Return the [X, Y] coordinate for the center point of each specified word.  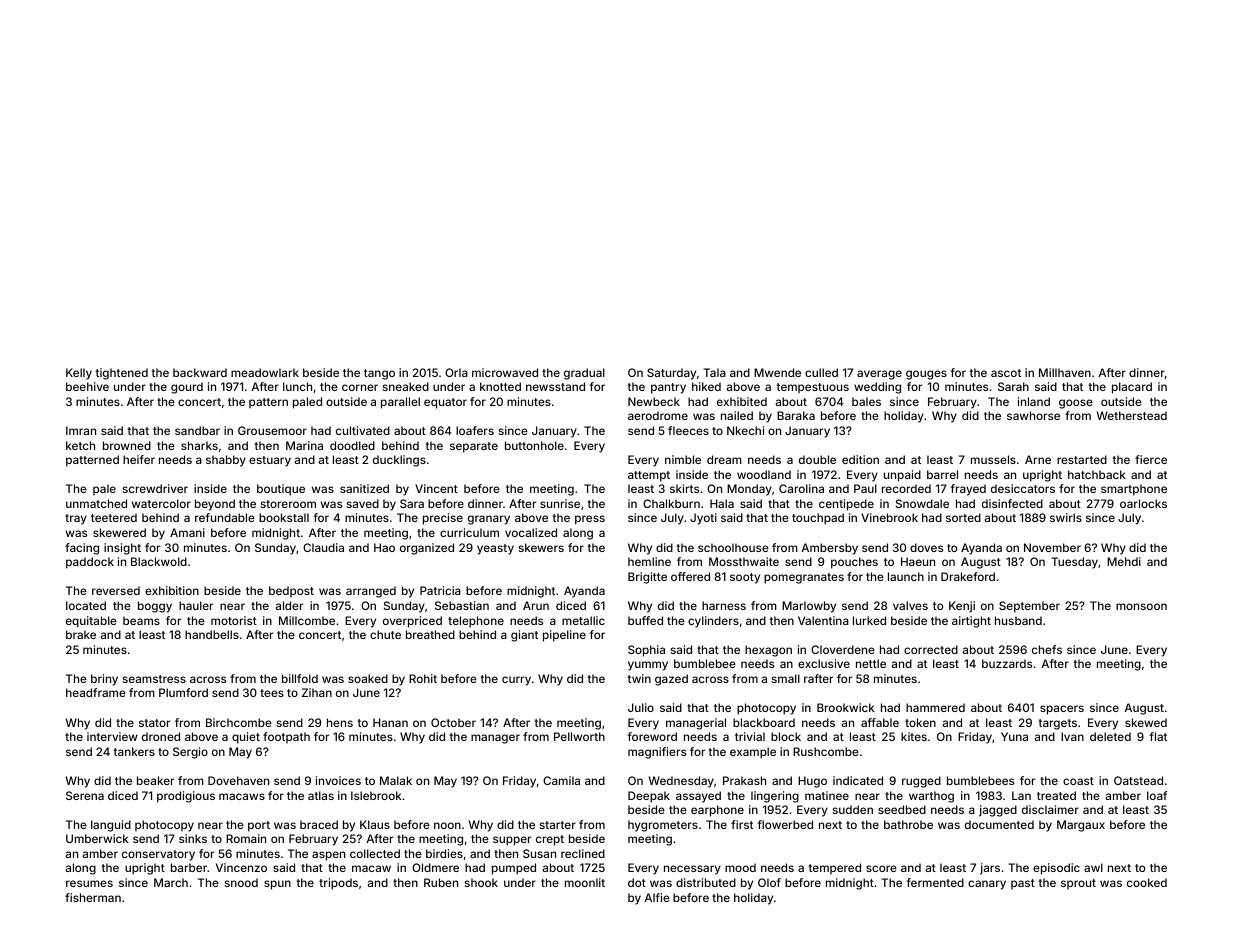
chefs [1047, 649]
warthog [931, 797]
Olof [769, 882]
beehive [87, 386]
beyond [215, 505]
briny [104, 680]
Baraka [796, 415]
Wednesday [681, 782]
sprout [1078, 884]
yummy [648, 666]
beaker [155, 780]
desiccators [1023, 488]
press [590, 520]
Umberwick [97, 838]
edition [860, 459]
